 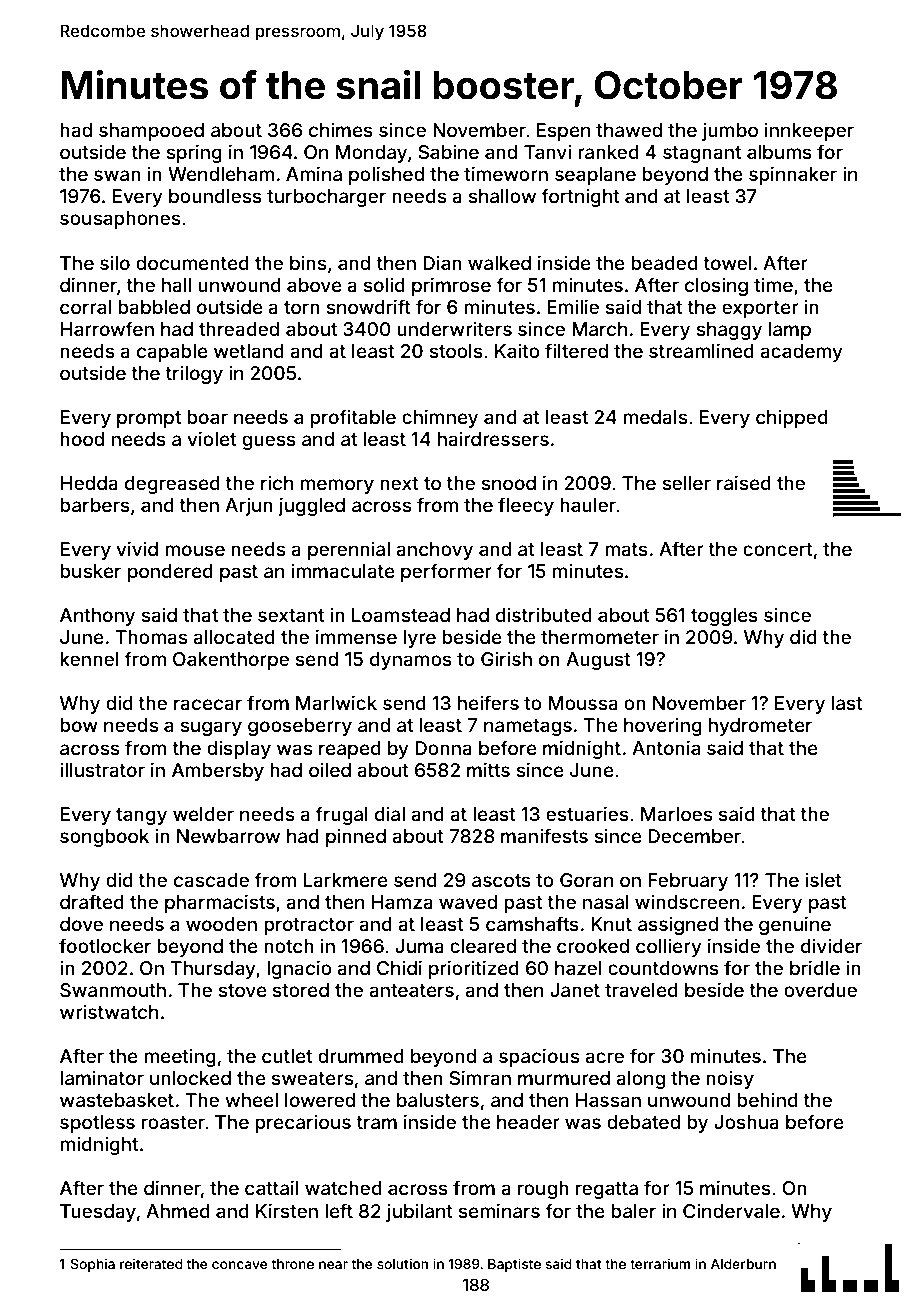 What do you see at coordinates (724, 617) in the screenshot?
I see `toggles` at bounding box center [724, 617].
